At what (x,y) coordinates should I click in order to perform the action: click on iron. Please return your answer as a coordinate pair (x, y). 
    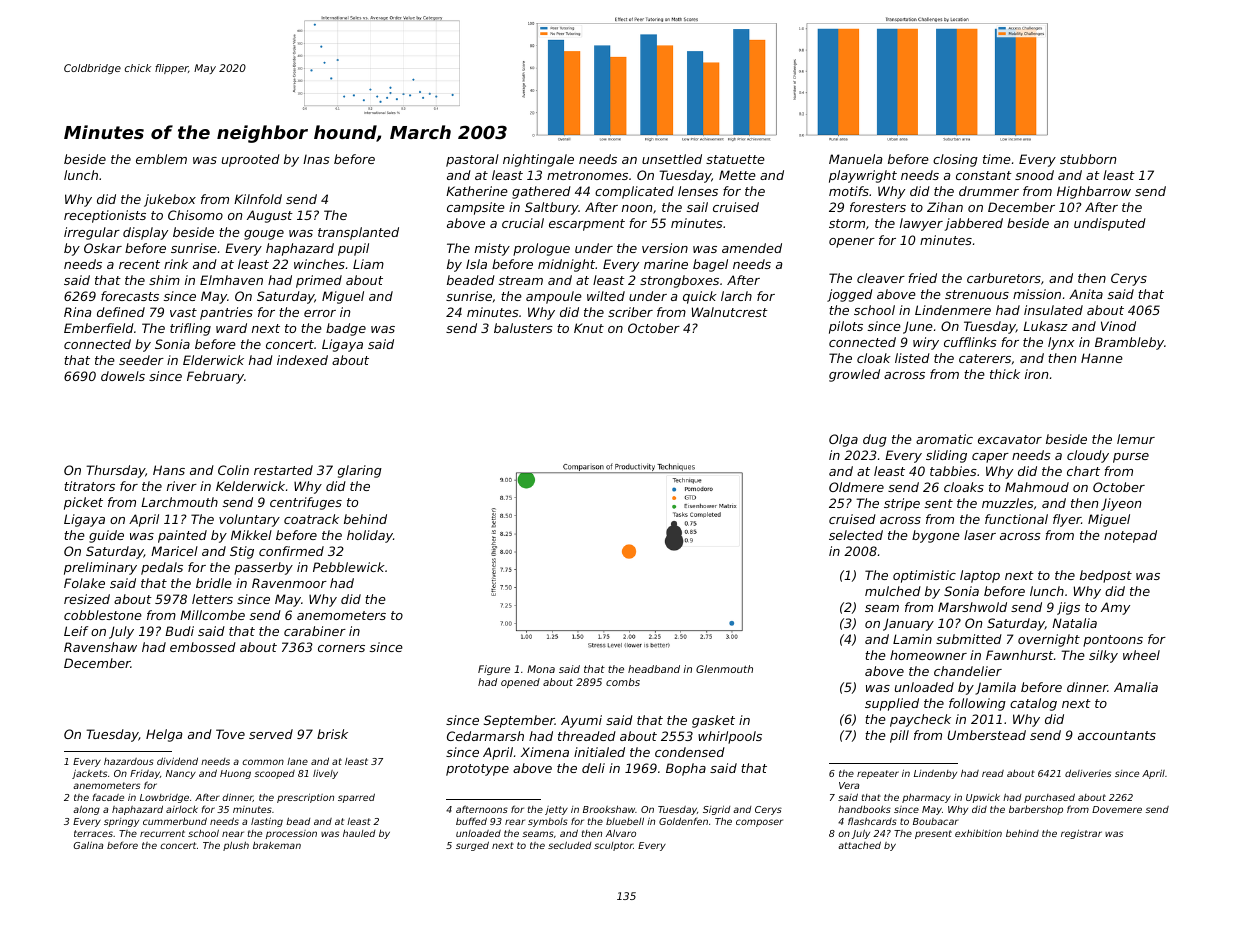
    Looking at the image, I should click on (1036, 374).
